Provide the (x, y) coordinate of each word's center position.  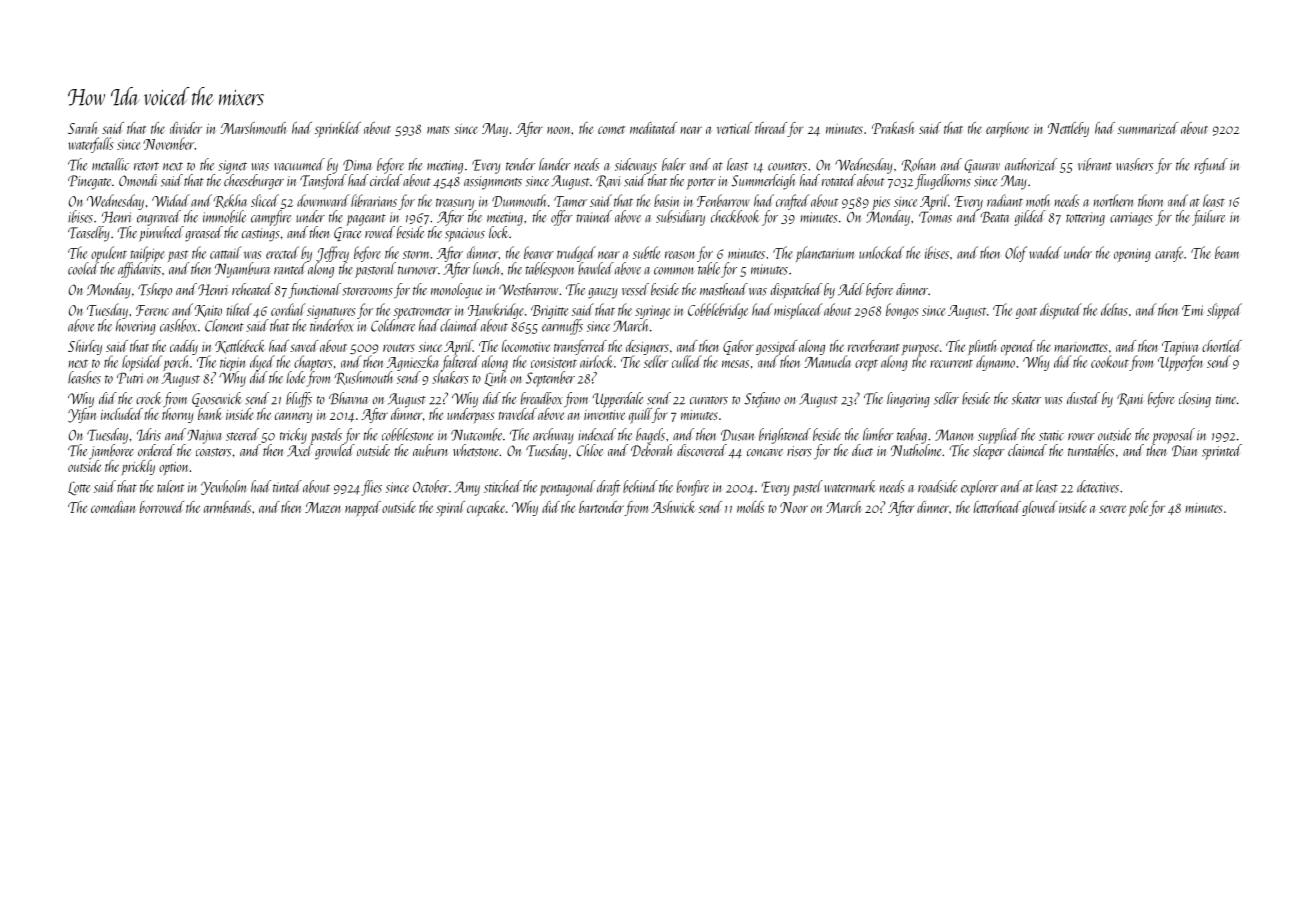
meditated (653, 128)
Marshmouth (254, 128)
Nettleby (1068, 129)
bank (210, 414)
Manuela (827, 361)
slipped (1224, 311)
